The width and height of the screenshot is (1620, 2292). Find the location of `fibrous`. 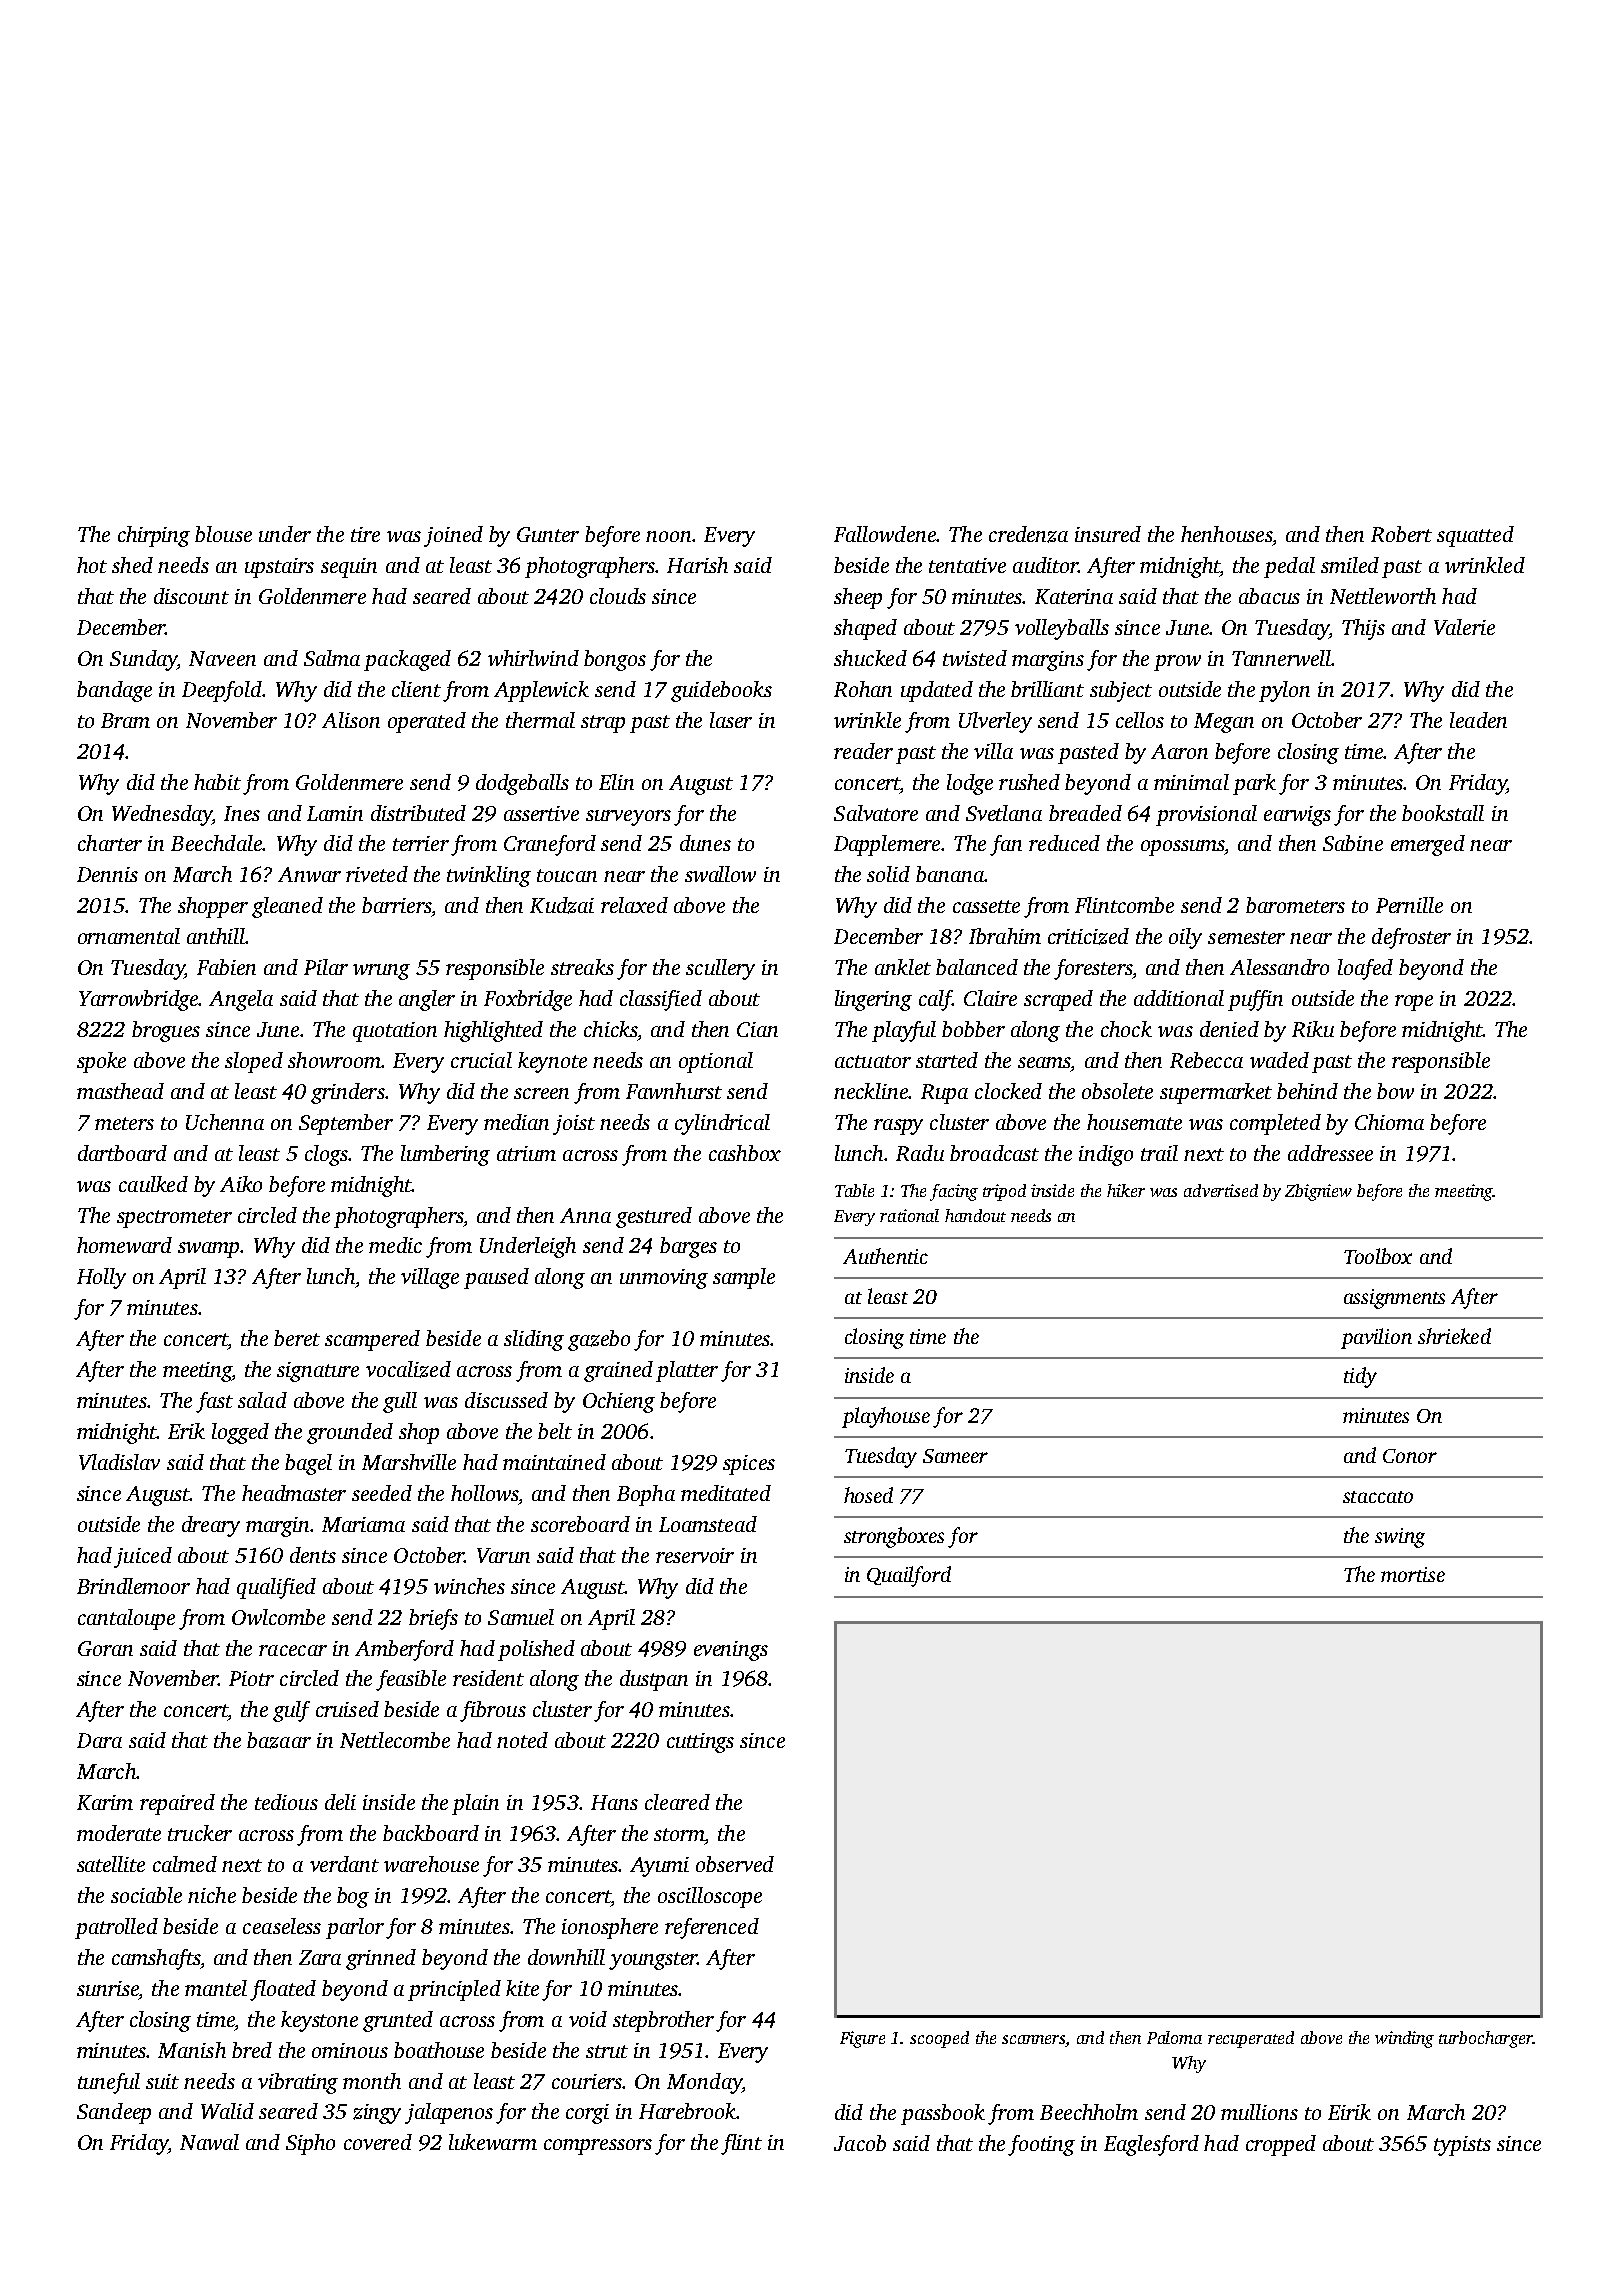

fibrous is located at coordinates (493, 1711).
